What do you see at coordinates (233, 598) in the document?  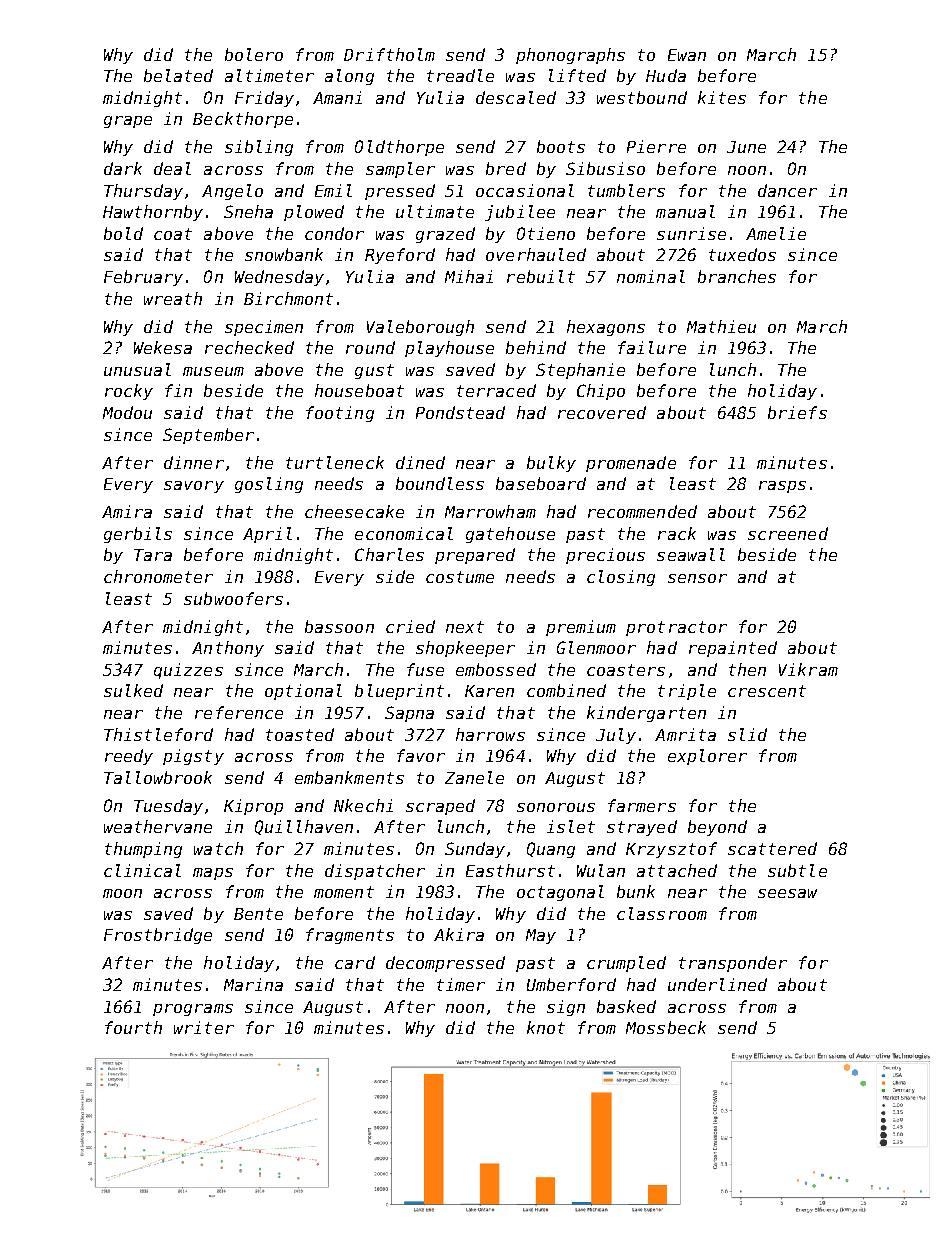 I see `subwoofers` at bounding box center [233, 598].
